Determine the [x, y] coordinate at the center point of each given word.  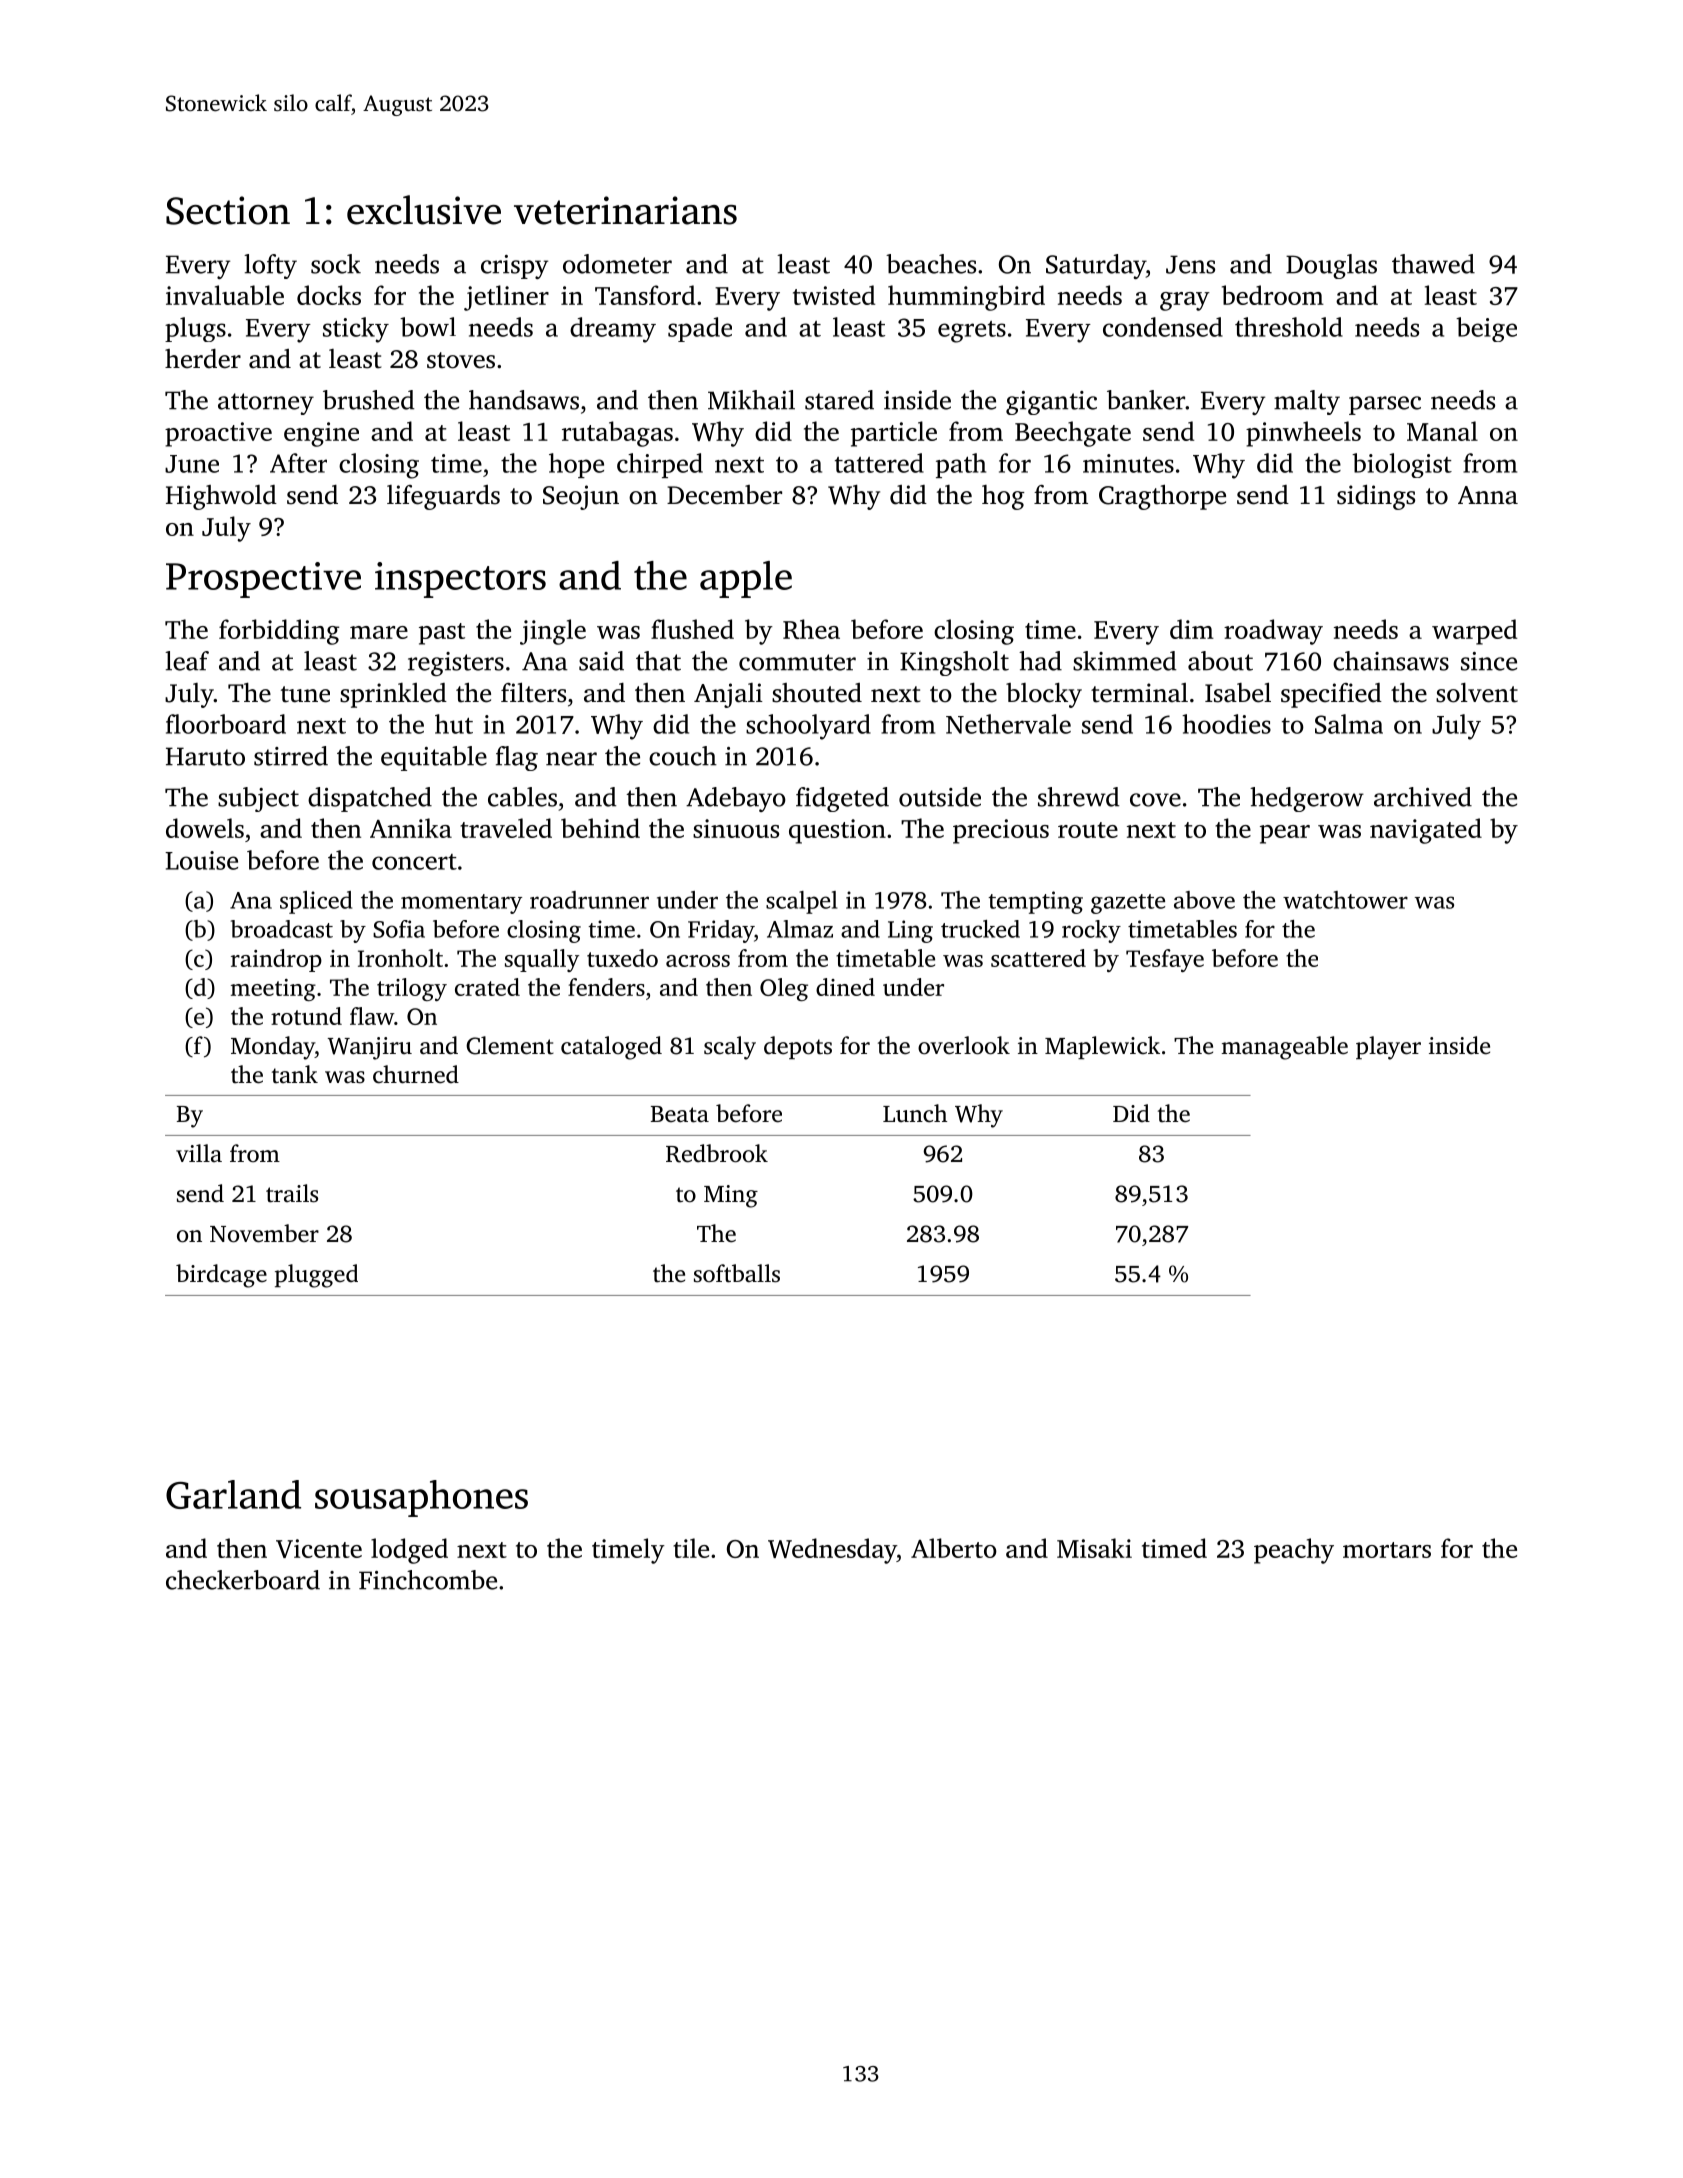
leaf [187, 661]
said [601, 661]
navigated [1426, 831]
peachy [1294, 1551]
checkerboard [243, 1580]
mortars [1387, 1550]
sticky [356, 330]
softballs [737, 1273]
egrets [972, 332]
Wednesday [832, 1551]
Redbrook [717, 1153]
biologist [1402, 465]
